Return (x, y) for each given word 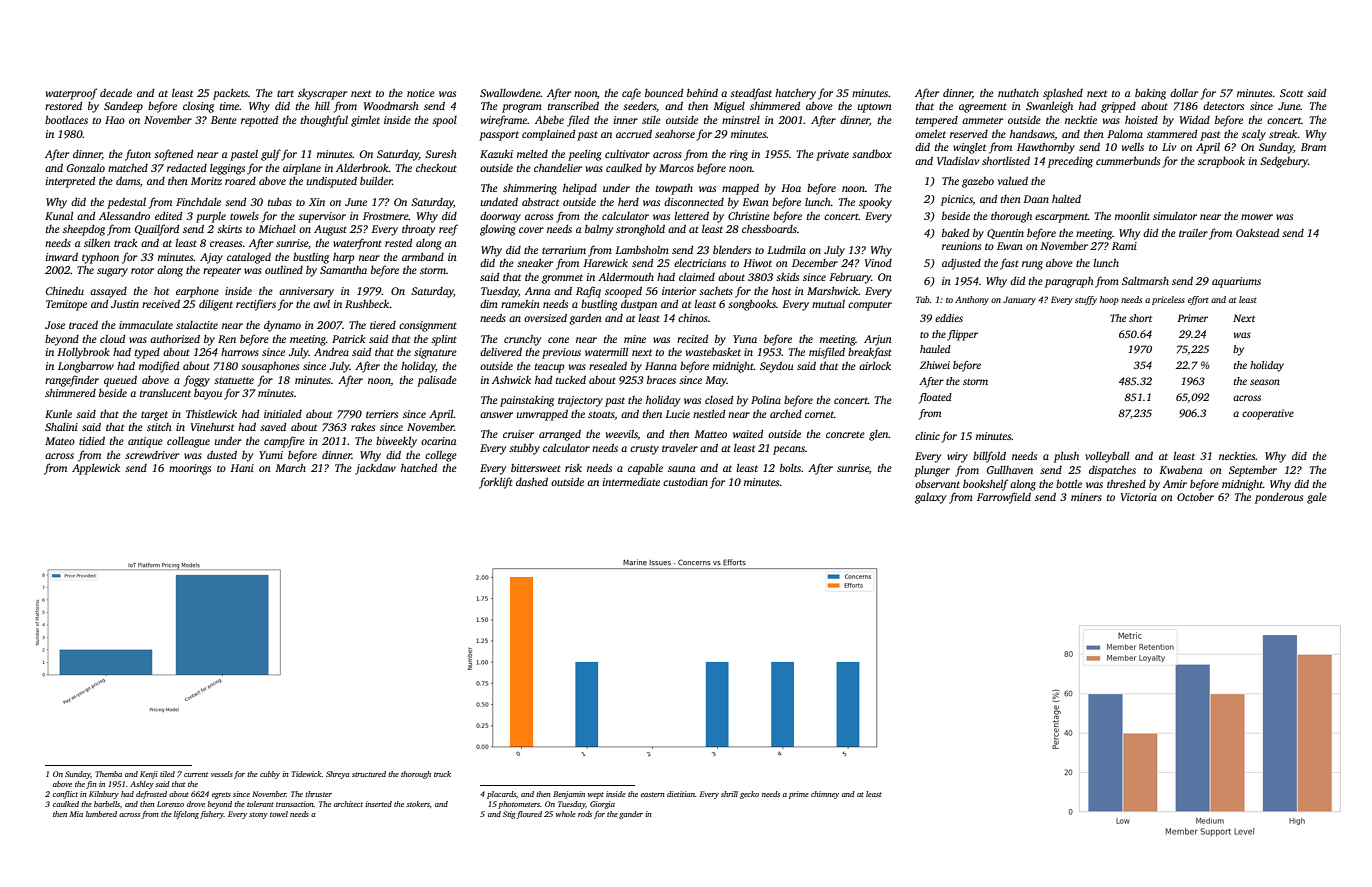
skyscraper (322, 94)
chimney (825, 795)
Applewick (96, 469)
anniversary (306, 292)
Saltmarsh (1145, 280)
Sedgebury (1284, 162)
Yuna (745, 339)
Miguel (729, 107)
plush (1066, 457)
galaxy (930, 498)
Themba (108, 774)
